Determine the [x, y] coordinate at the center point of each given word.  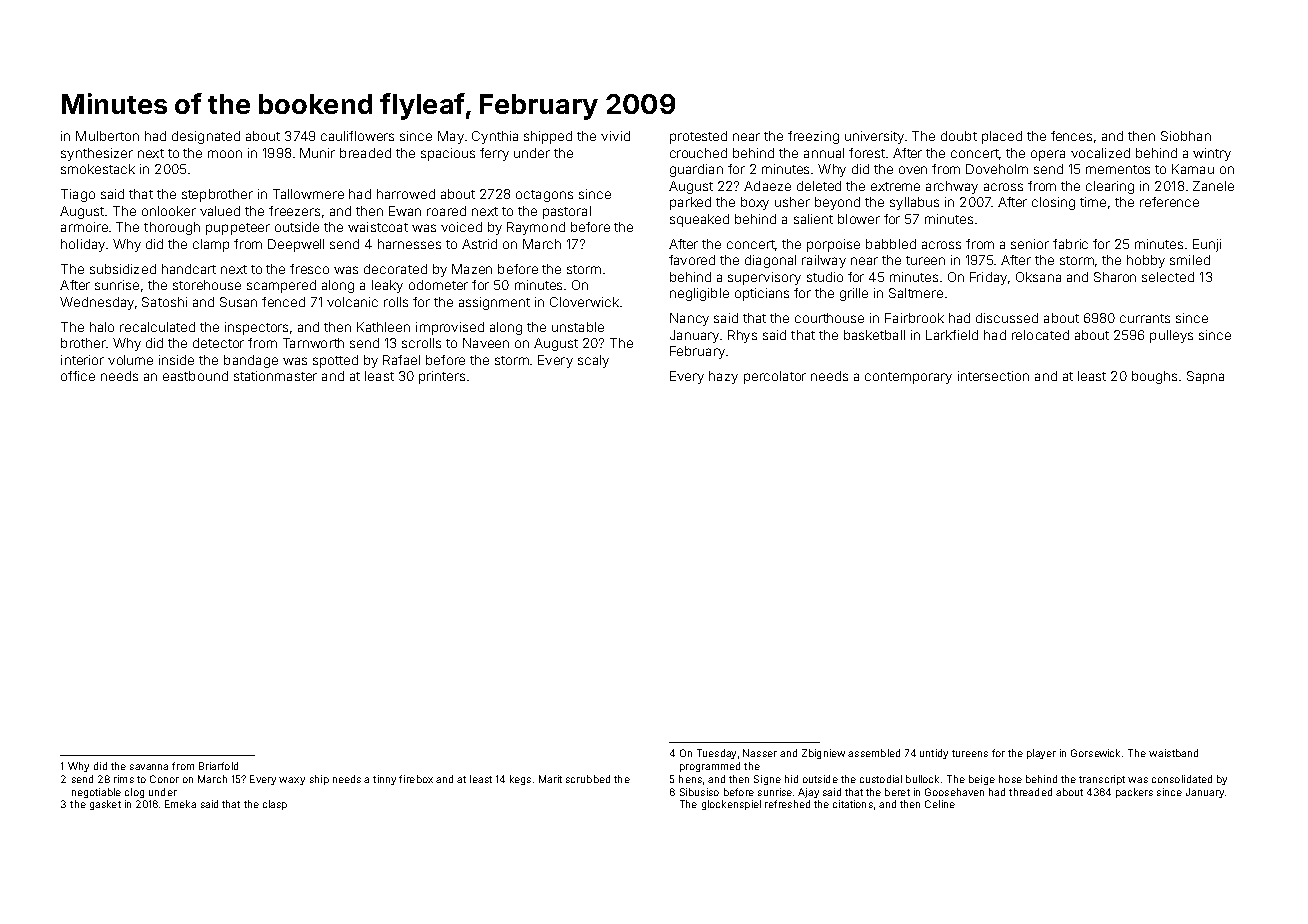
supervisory [764, 278]
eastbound [195, 376]
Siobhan [1186, 136]
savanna [149, 767]
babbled [891, 244]
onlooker [169, 211]
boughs [1154, 377]
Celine [940, 804]
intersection [993, 376]
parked [690, 203]
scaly [593, 361]
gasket [105, 805]
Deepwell [296, 245]
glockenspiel [731, 805]
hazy [723, 377]
